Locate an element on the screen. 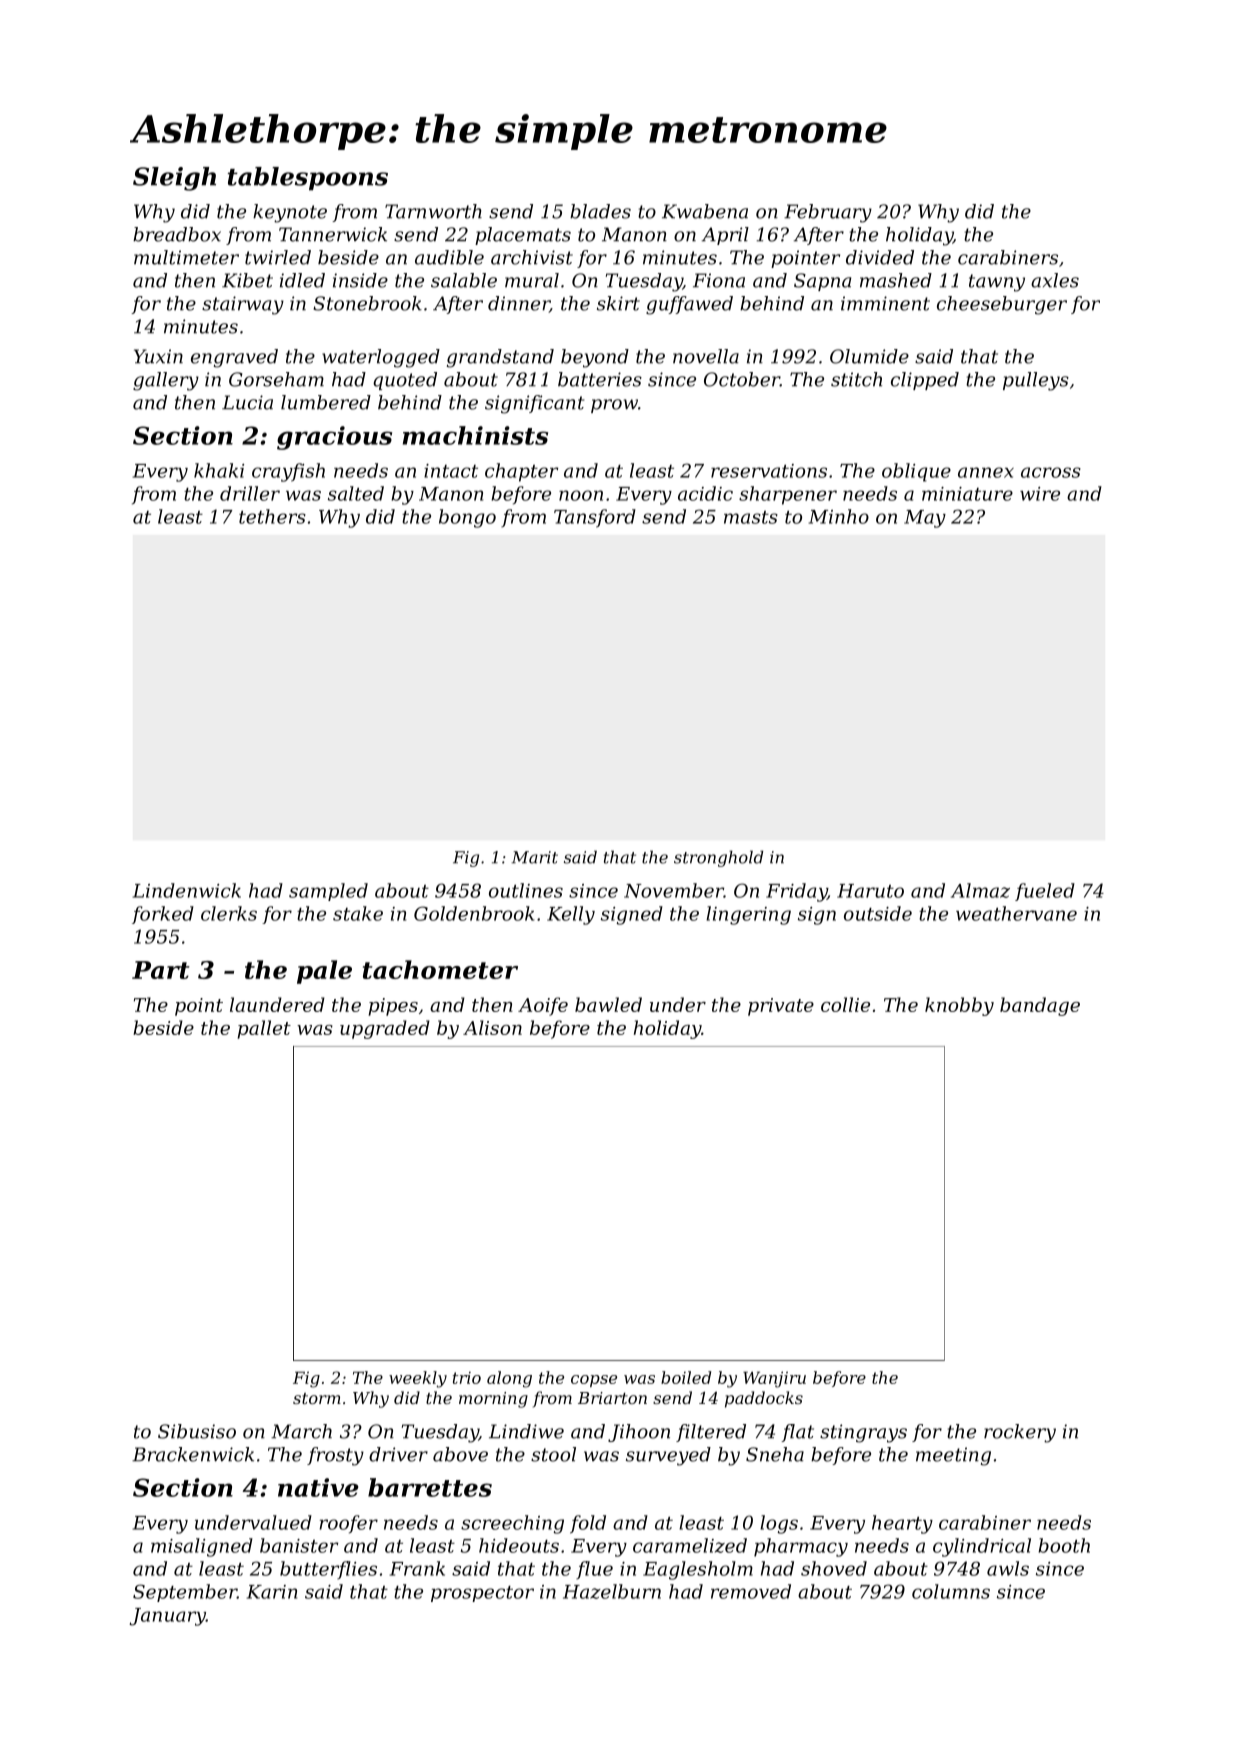 Image resolution: width=1238 pixels, height=1750 pixels. Lindenwick is located at coordinates (187, 890).
